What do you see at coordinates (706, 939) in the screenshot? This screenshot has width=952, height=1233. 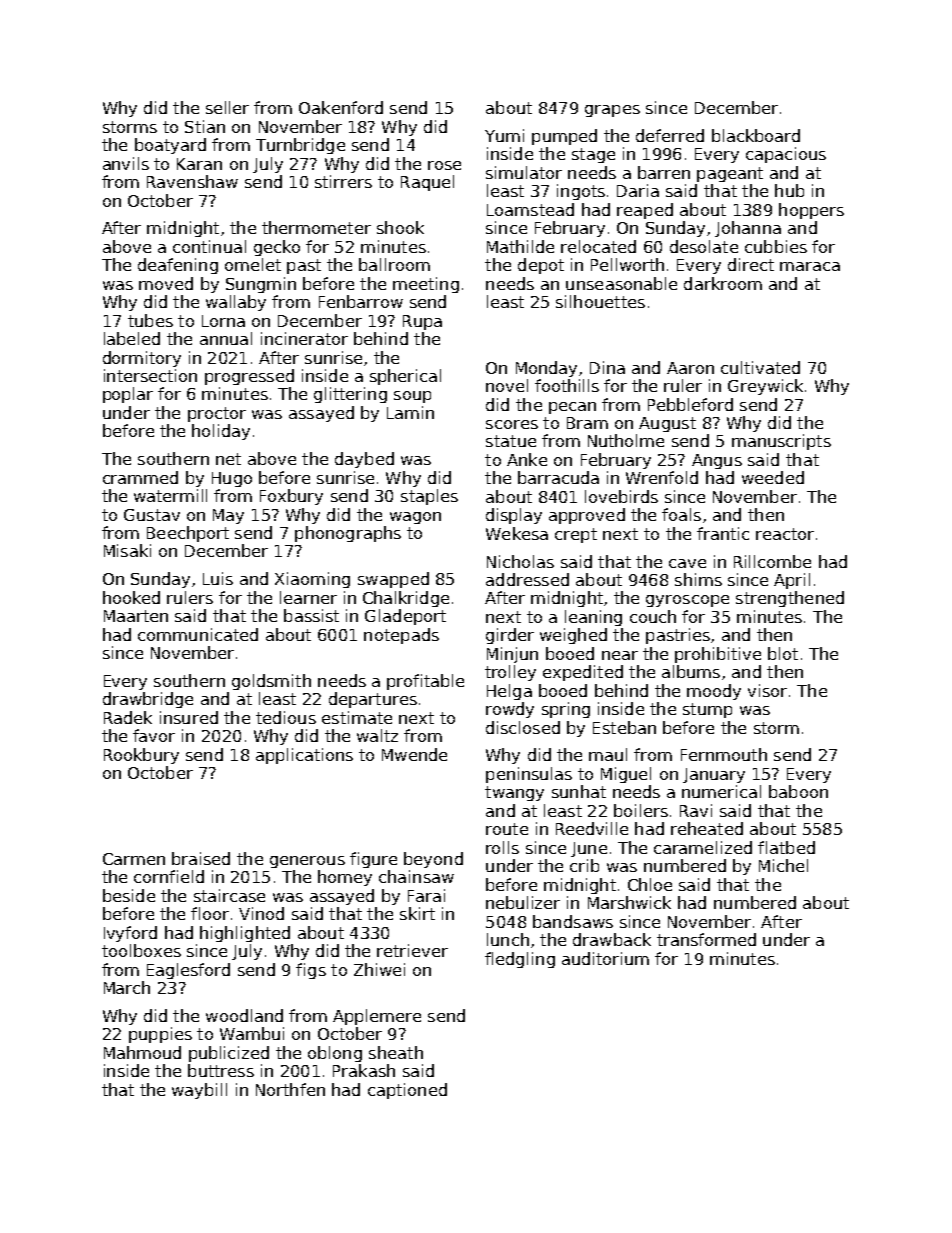 I see `transformed` at bounding box center [706, 939].
